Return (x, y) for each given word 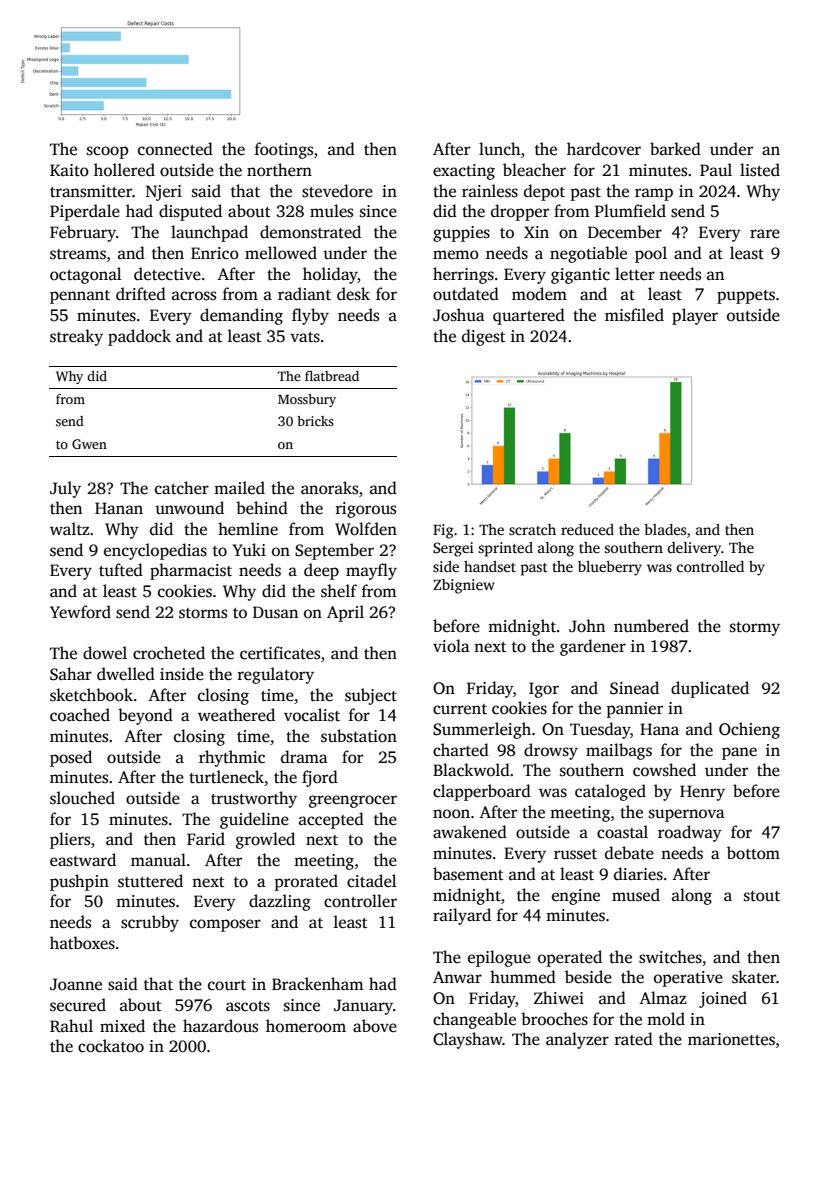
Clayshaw (468, 1040)
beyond (145, 716)
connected (175, 149)
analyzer (577, 1040)
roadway (690, 833)
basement (468, 874)
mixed (122, 1026)
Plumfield (630, 211)
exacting (464, 172)
